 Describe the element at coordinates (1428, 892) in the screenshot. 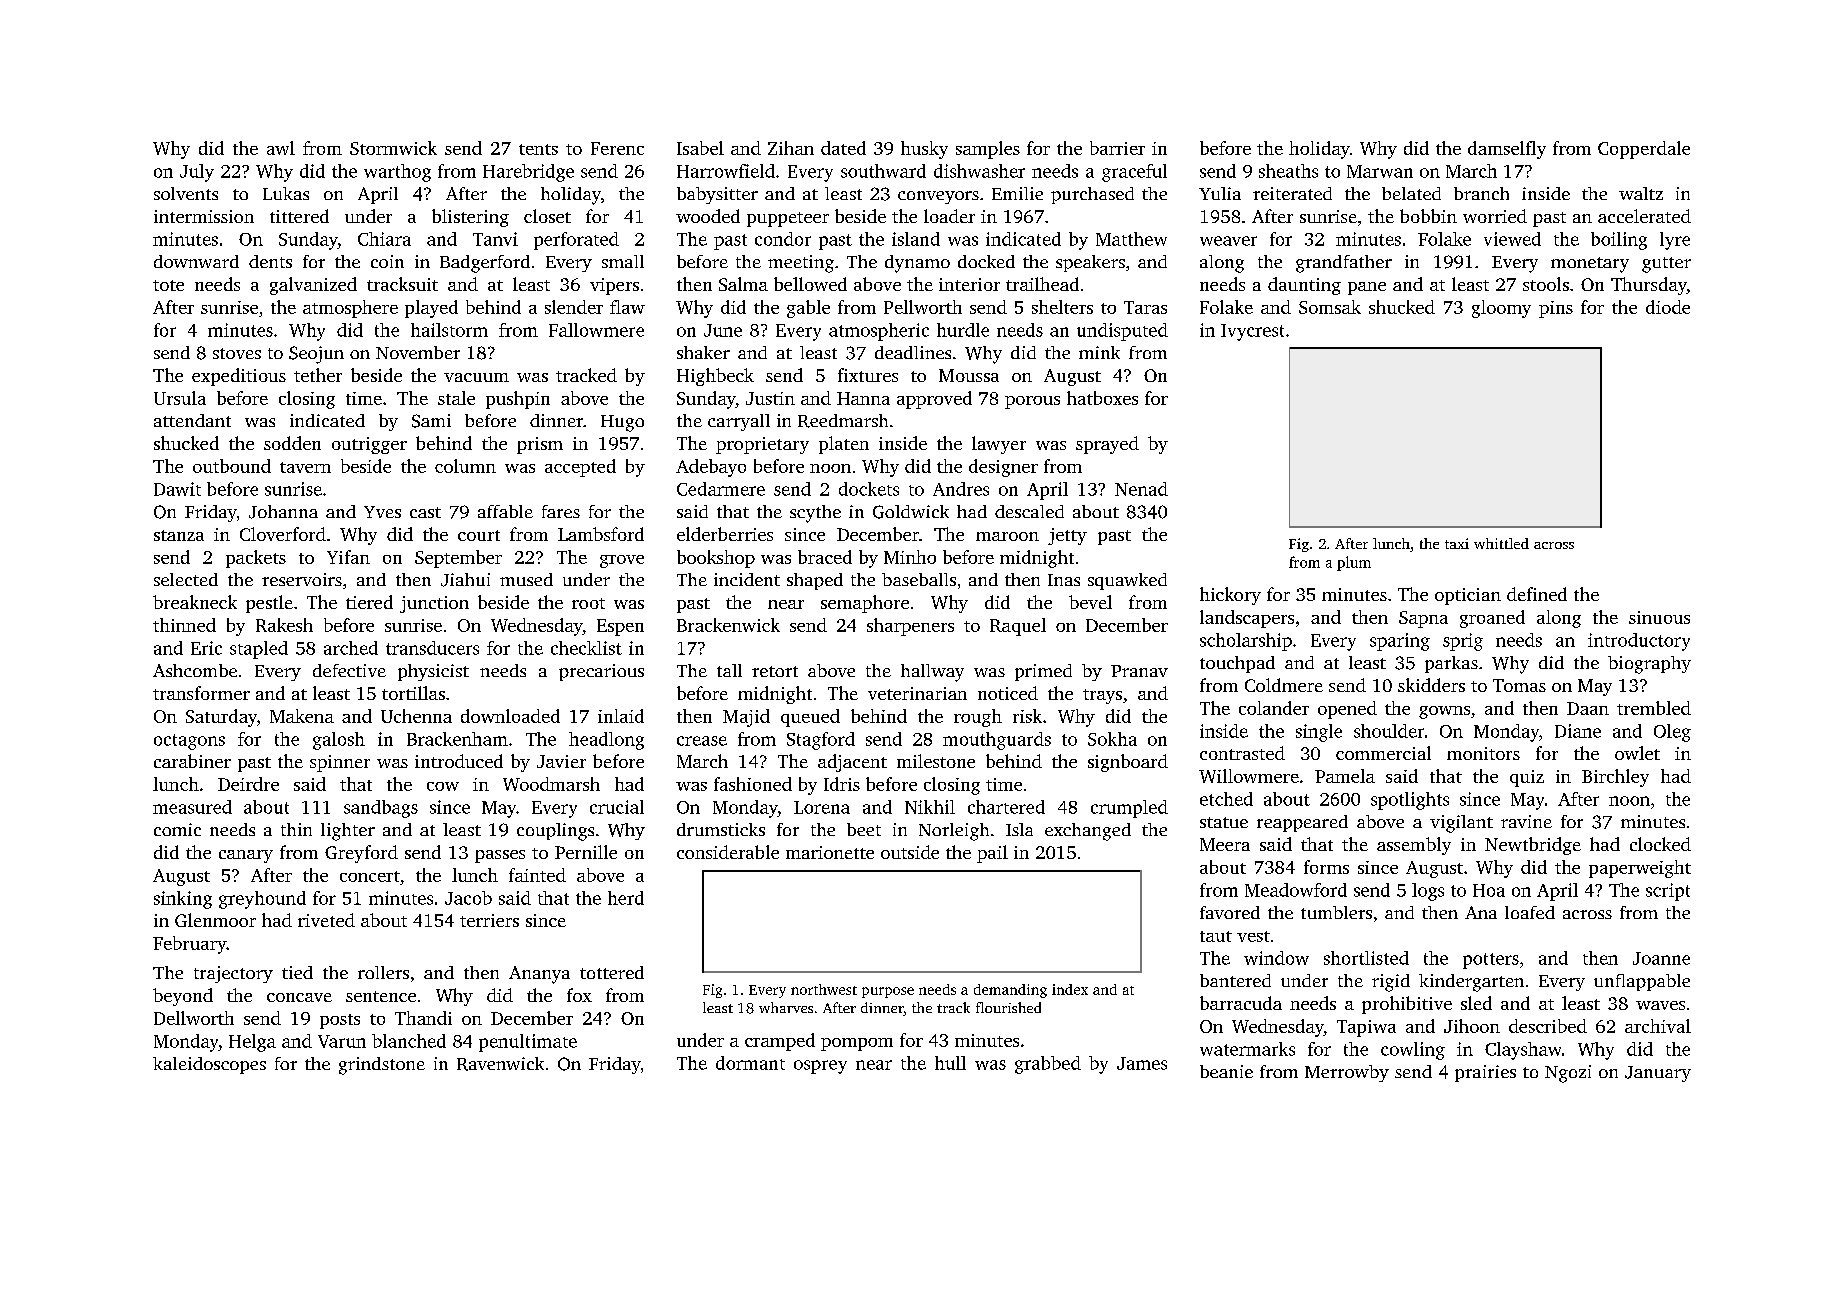

I see `logs` at that location.
